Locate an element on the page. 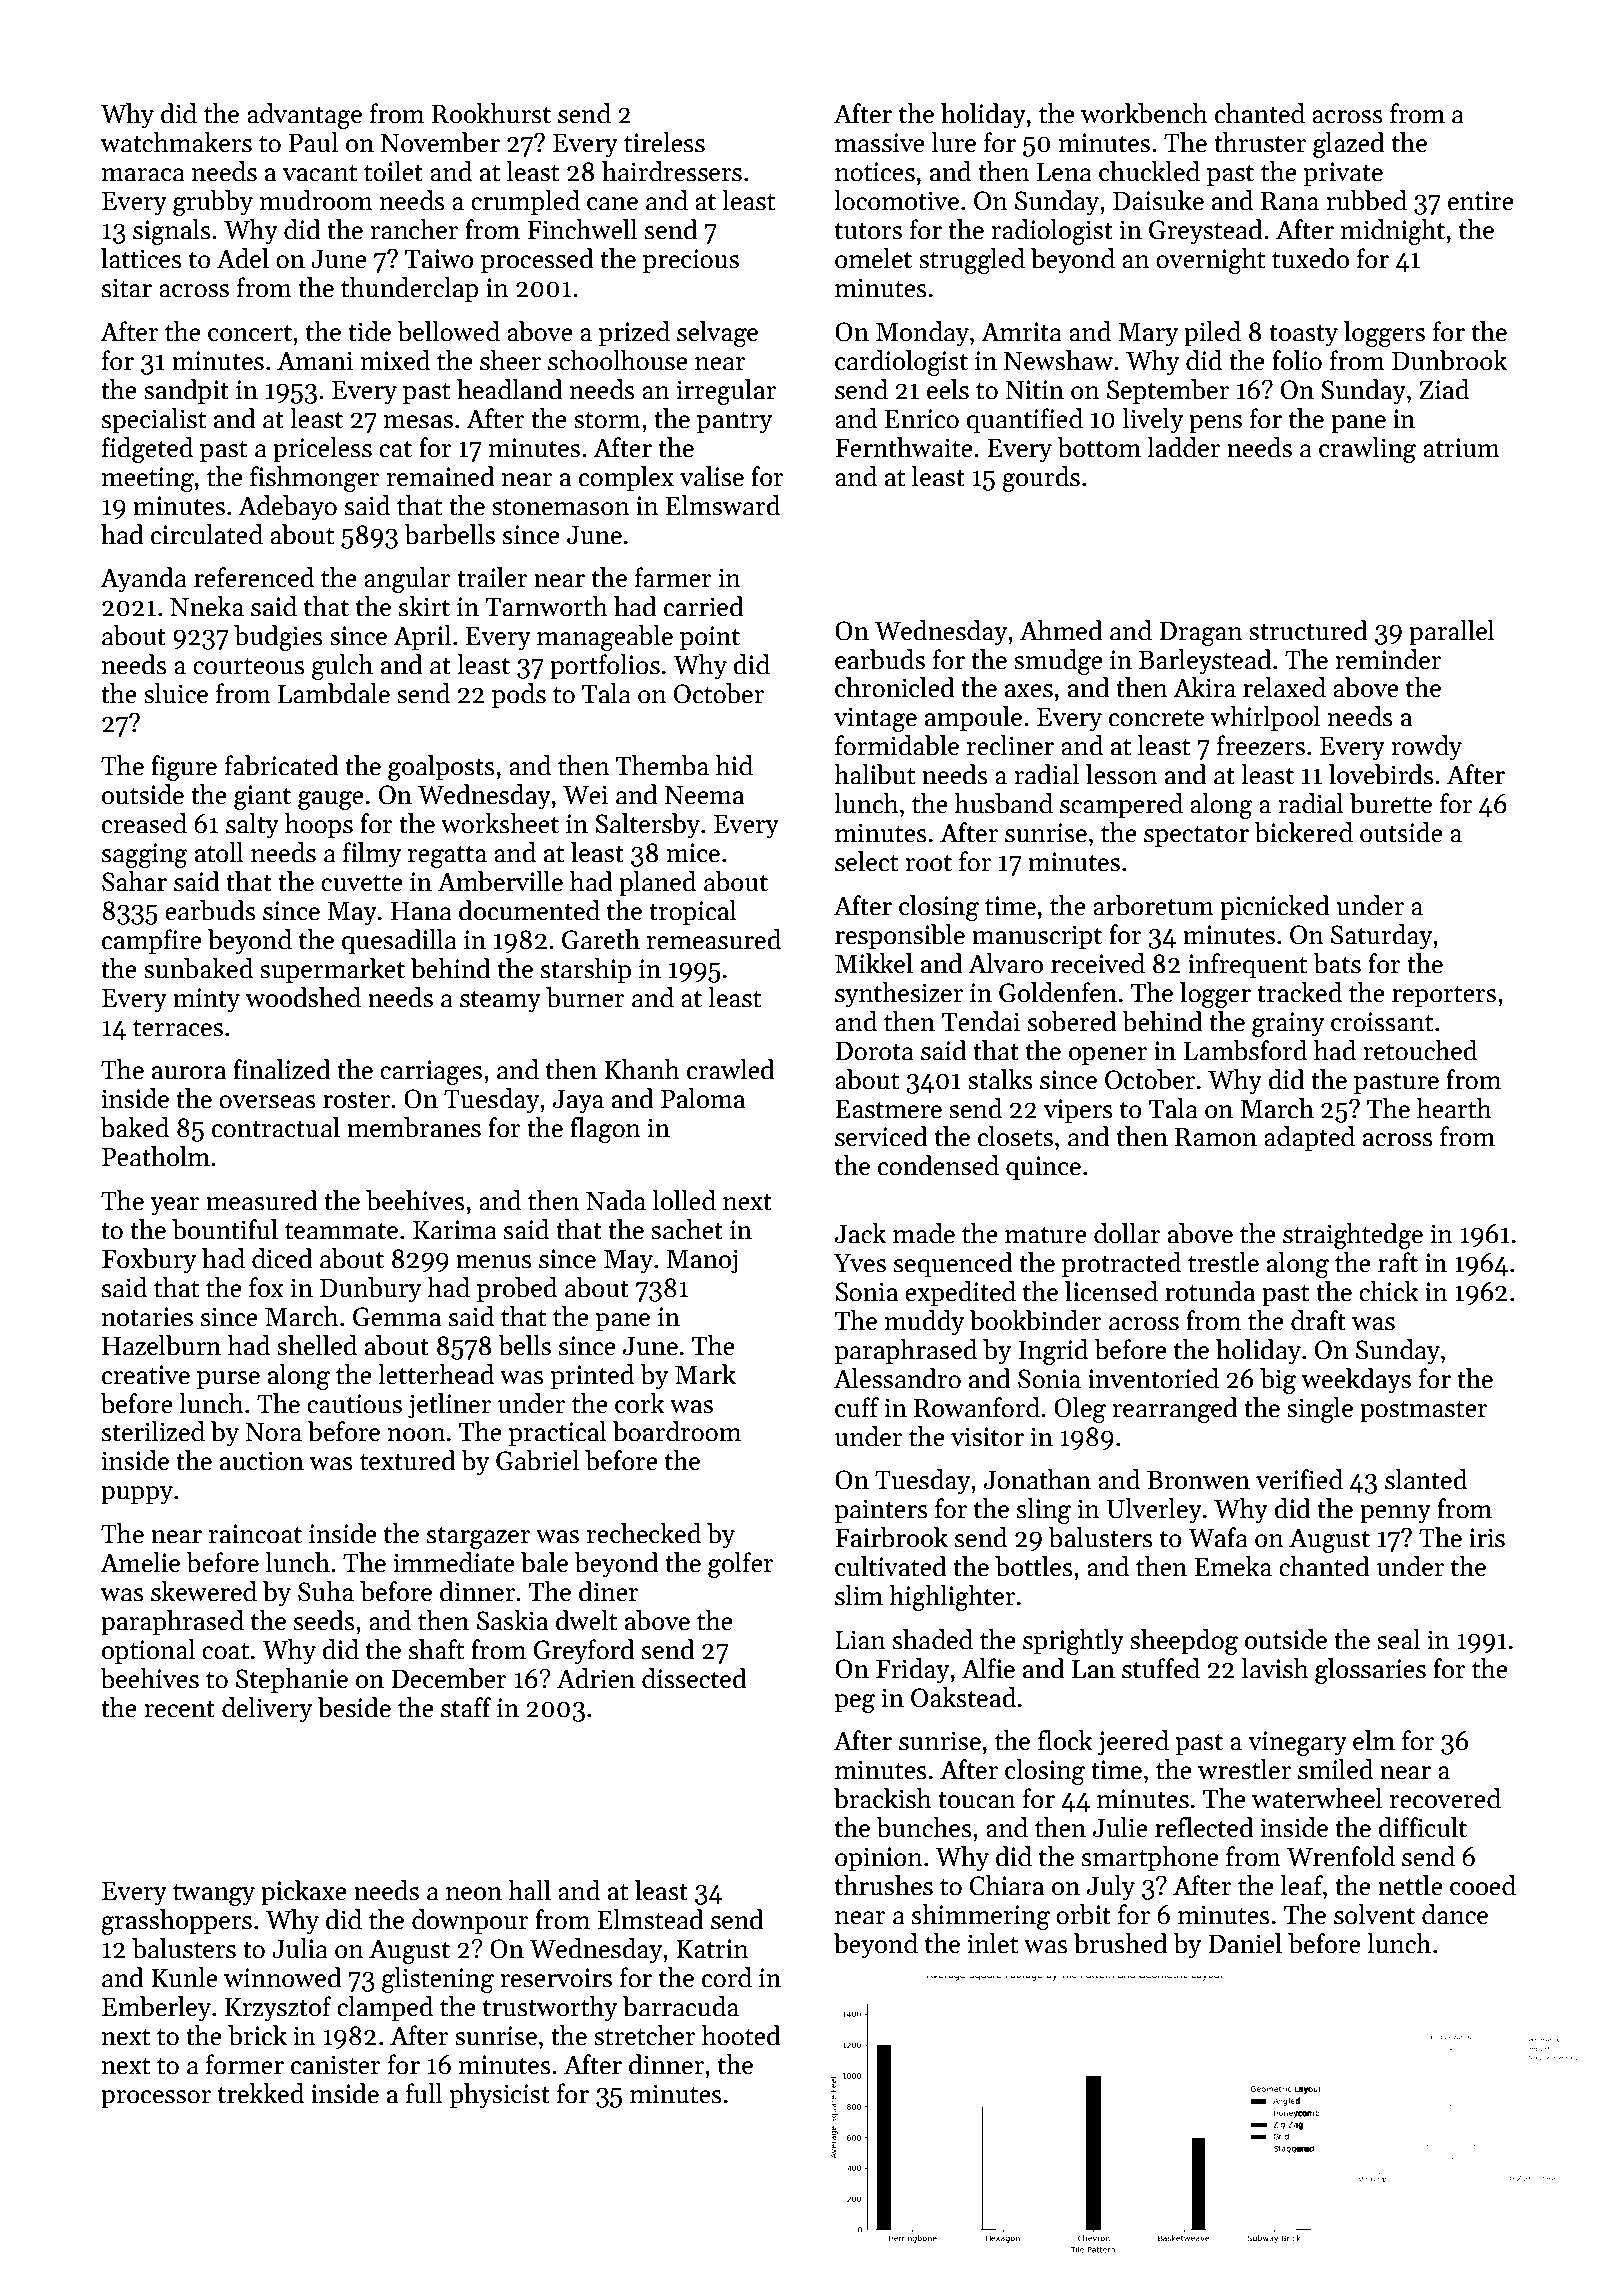  tireless is located at coordinates (664, 142).
